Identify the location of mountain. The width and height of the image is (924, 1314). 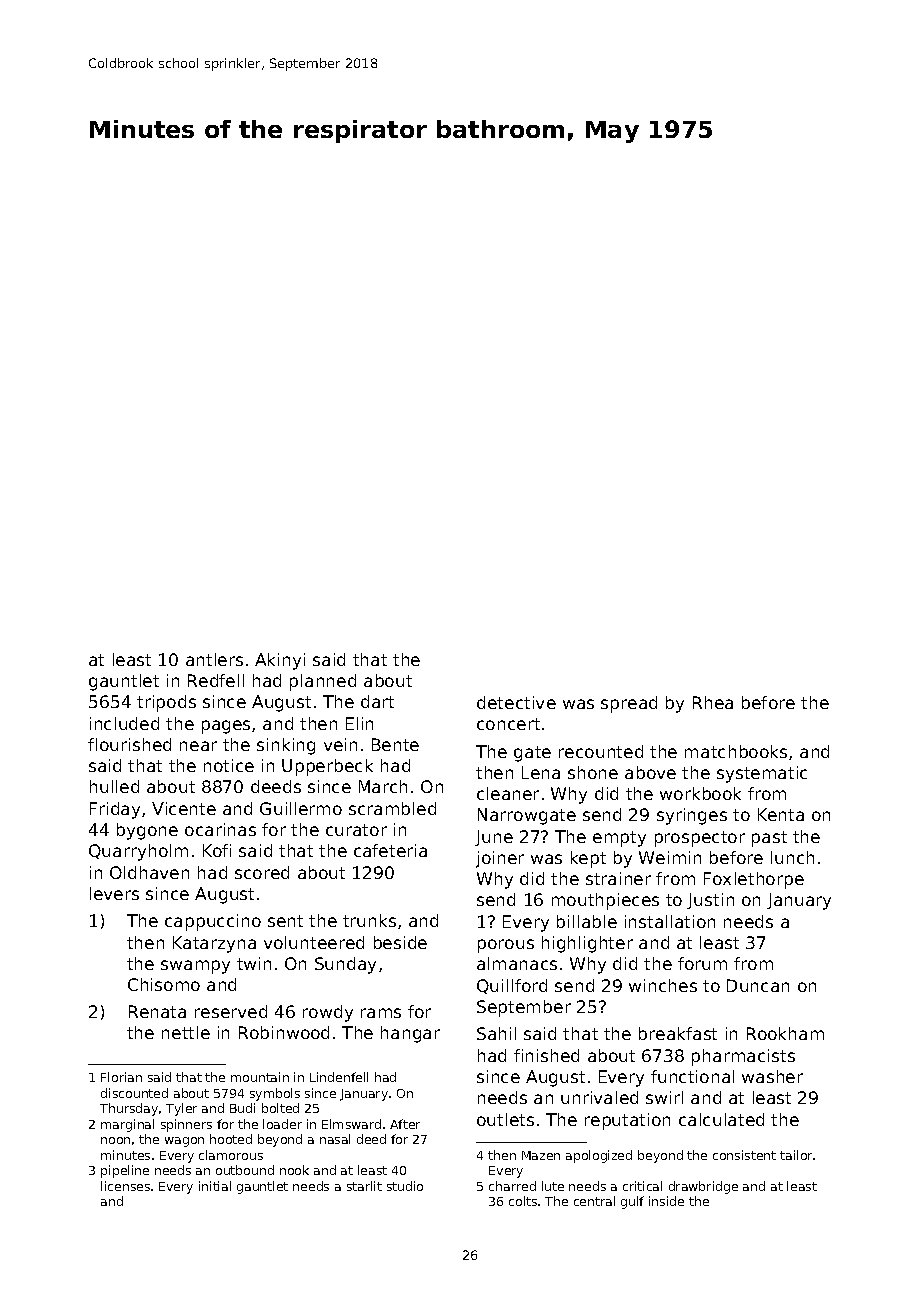
(260, 1077).
